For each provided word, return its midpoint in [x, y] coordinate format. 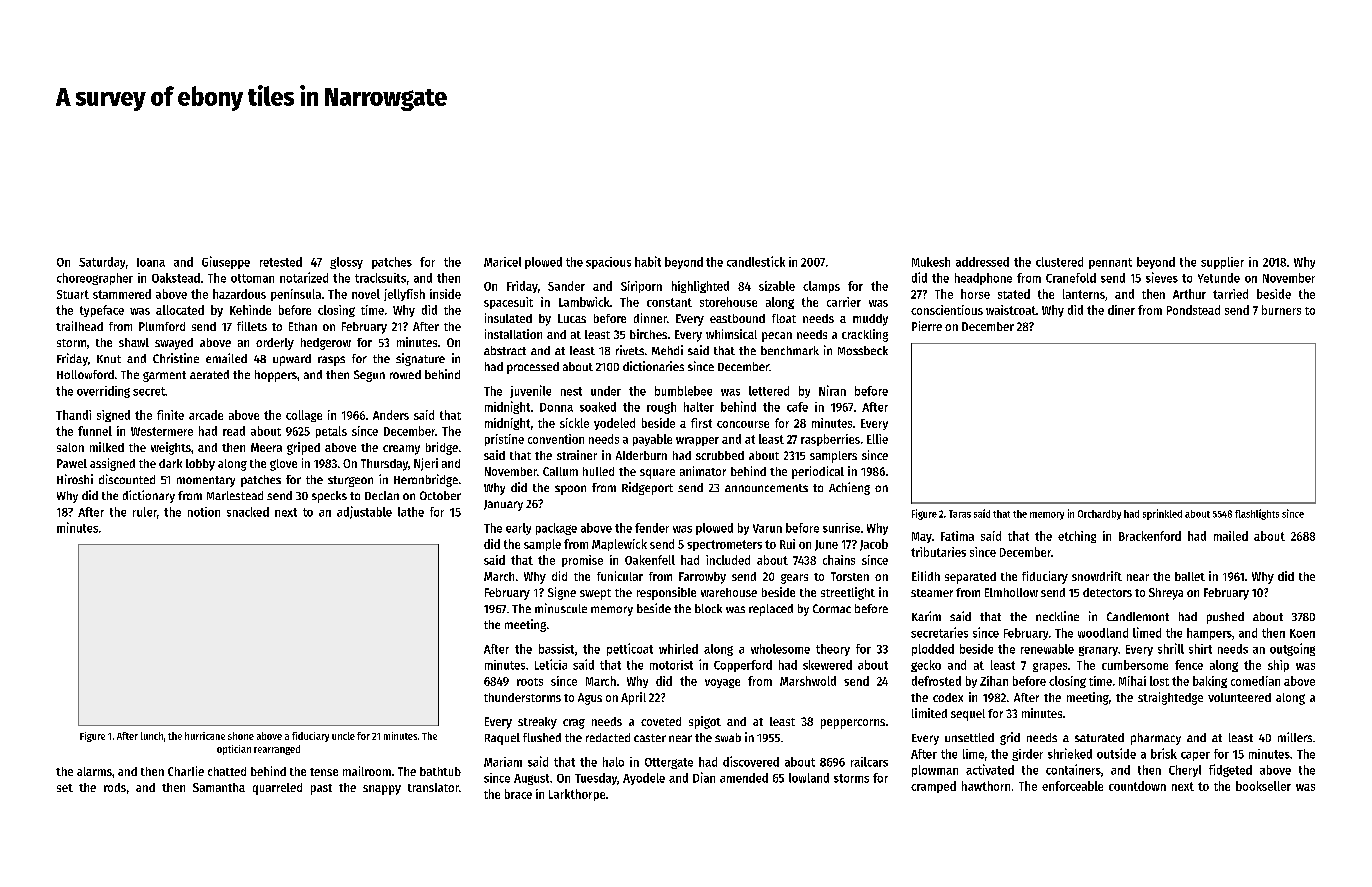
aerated [209, 374]
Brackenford [1150, 536]
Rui [787, 544]
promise [582, 561]
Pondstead [1193, 310]
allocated [180, 310]
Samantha [219, 787]
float [784, 318]
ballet [1190, 576]
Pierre [927, 326]
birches [648, 334]
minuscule [561, 608]
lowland [809, 778]
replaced [771, 610]
